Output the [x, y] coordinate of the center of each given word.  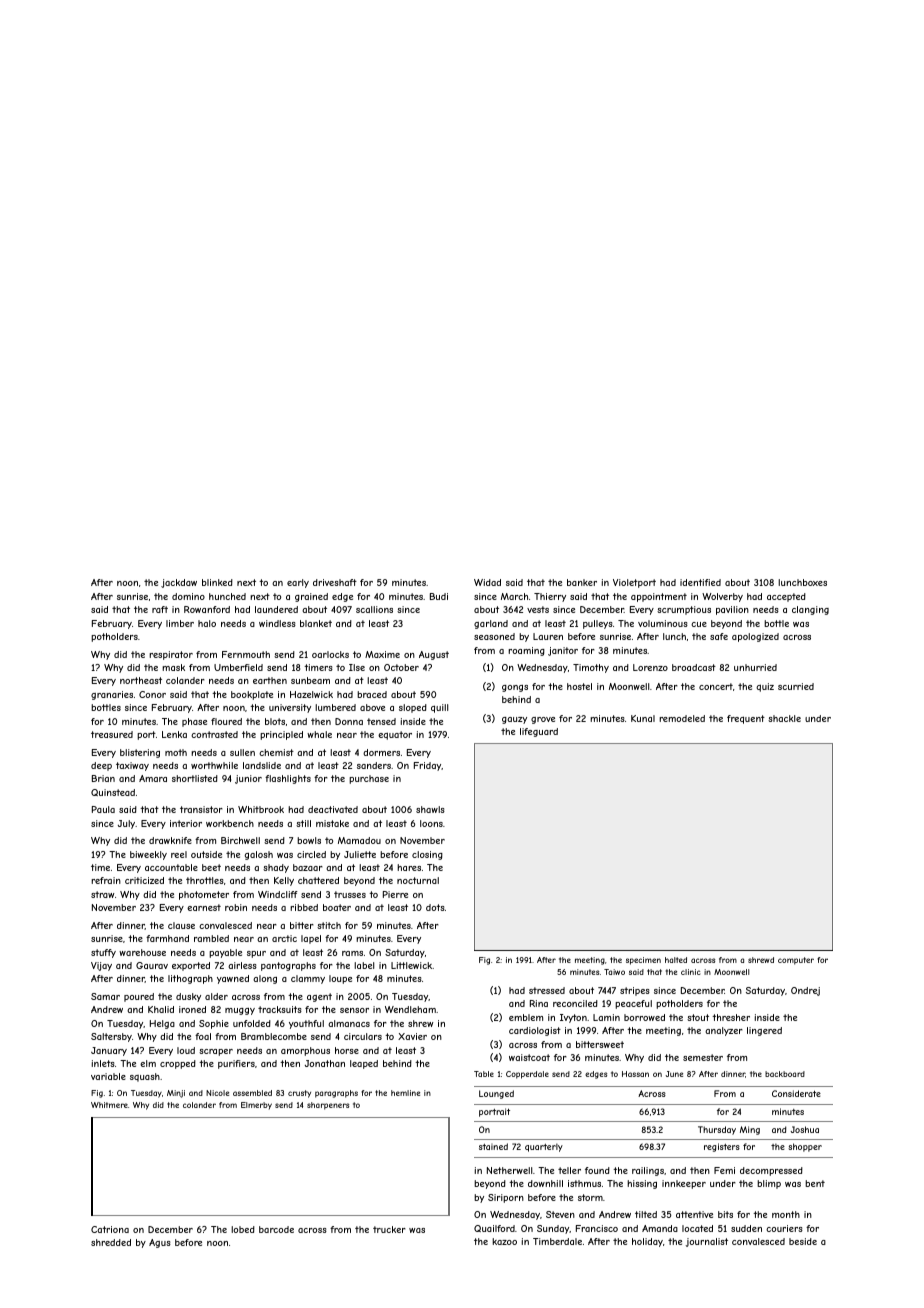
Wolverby [722, 597]
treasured [112, 734]
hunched [227, 596]
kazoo [504, 1241]
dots [435, 907]
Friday [428, 766]
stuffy [103, 953]
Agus [160, 1243]
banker [582, 582]
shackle [784, 718]
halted [676, 960]
